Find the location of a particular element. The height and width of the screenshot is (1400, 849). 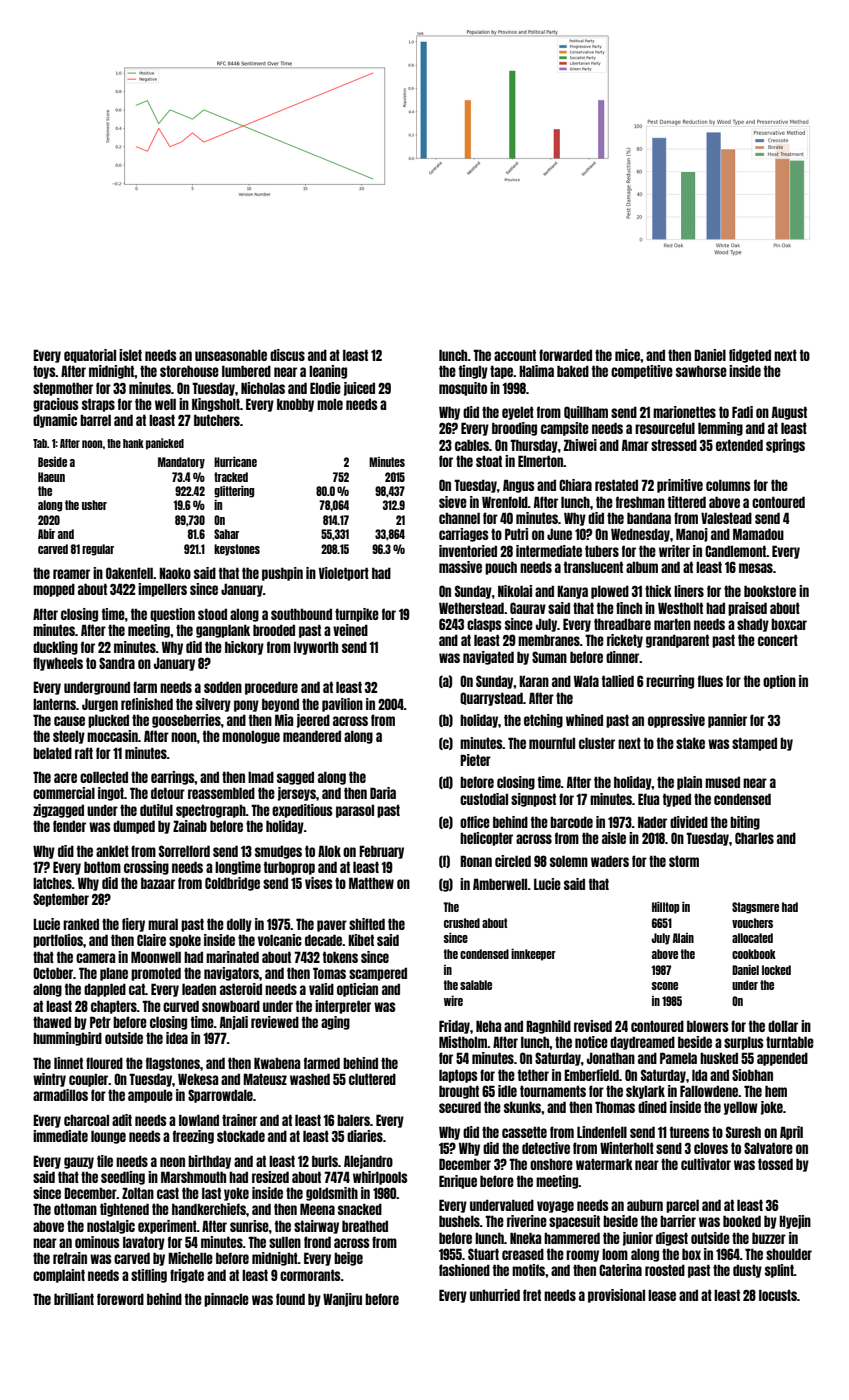

marinated is located at coordinates (232, 957).
